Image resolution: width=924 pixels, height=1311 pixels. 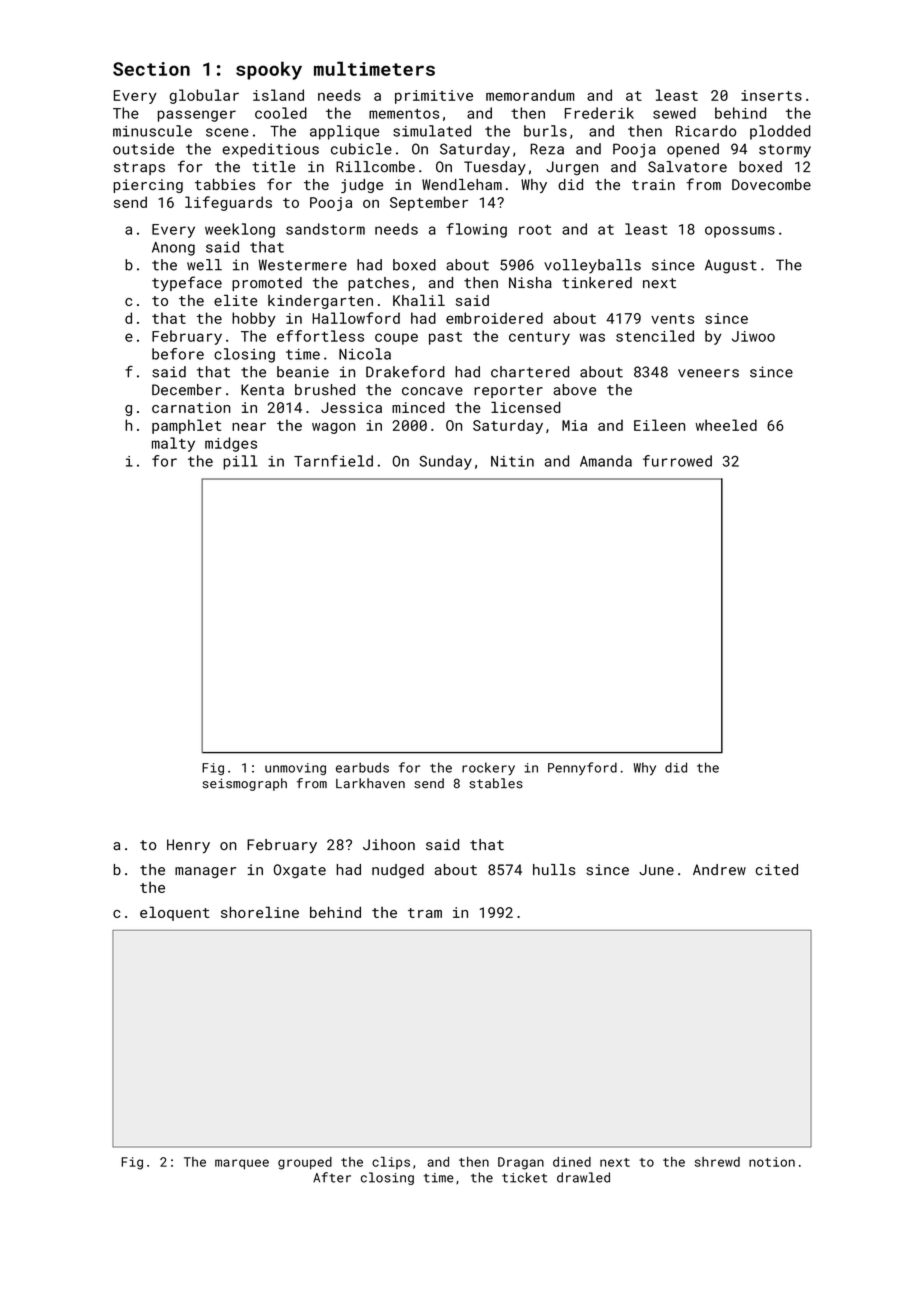 What do you see at coordinates (300, 871) in the screenshot?
I see `Oxgate` at bounding box center [300, 871].
